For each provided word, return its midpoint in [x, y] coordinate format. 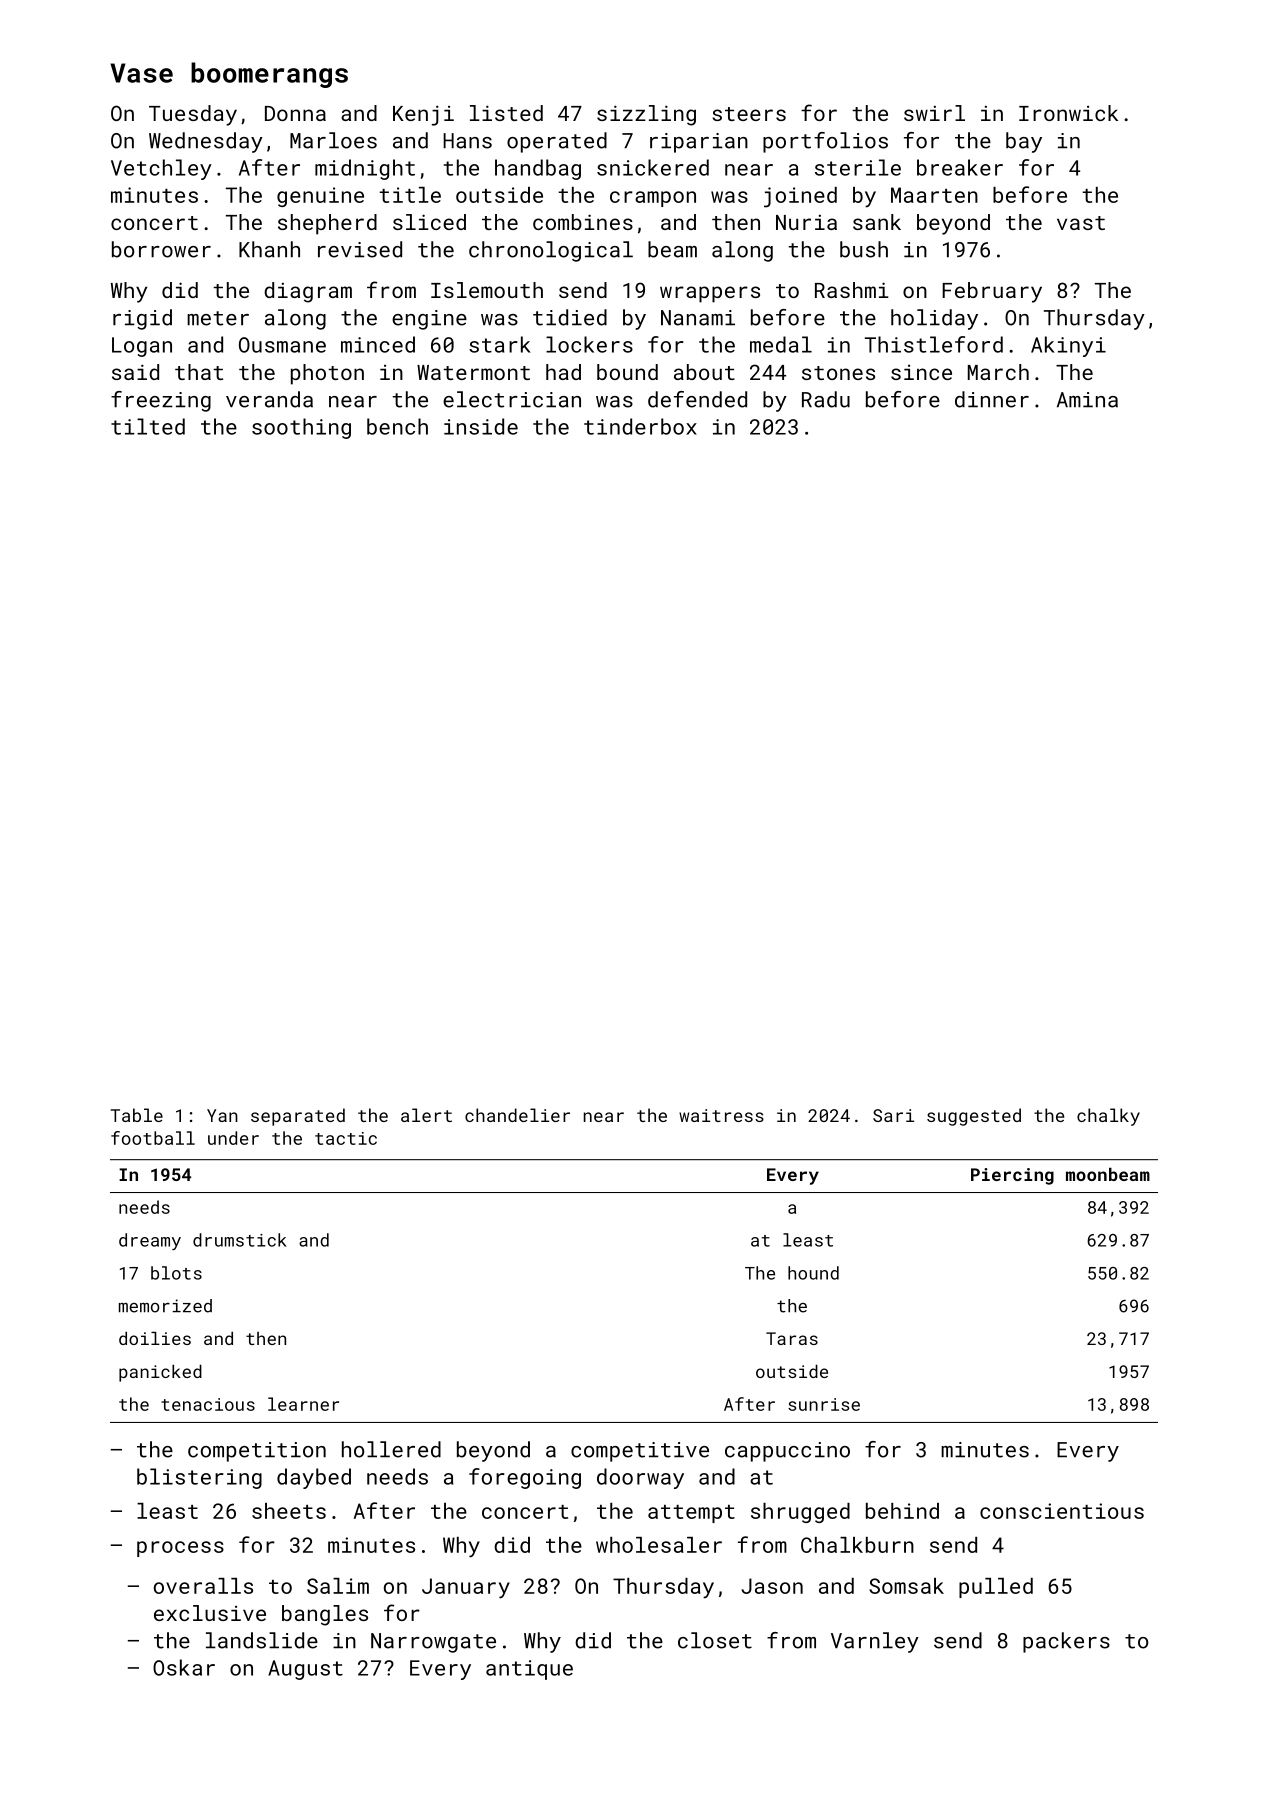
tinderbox [640, 426]
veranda [269, 399]
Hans [467, 141]
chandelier [517, 1115]
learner [303, 1404]
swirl [934, 113]
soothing [301, 428]
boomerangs [269, 75]
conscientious [1062, 1511]
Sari [893, 1115]
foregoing [525, 1478]
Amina [1087, 400]
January [466, 1588]
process [180, 1549]
